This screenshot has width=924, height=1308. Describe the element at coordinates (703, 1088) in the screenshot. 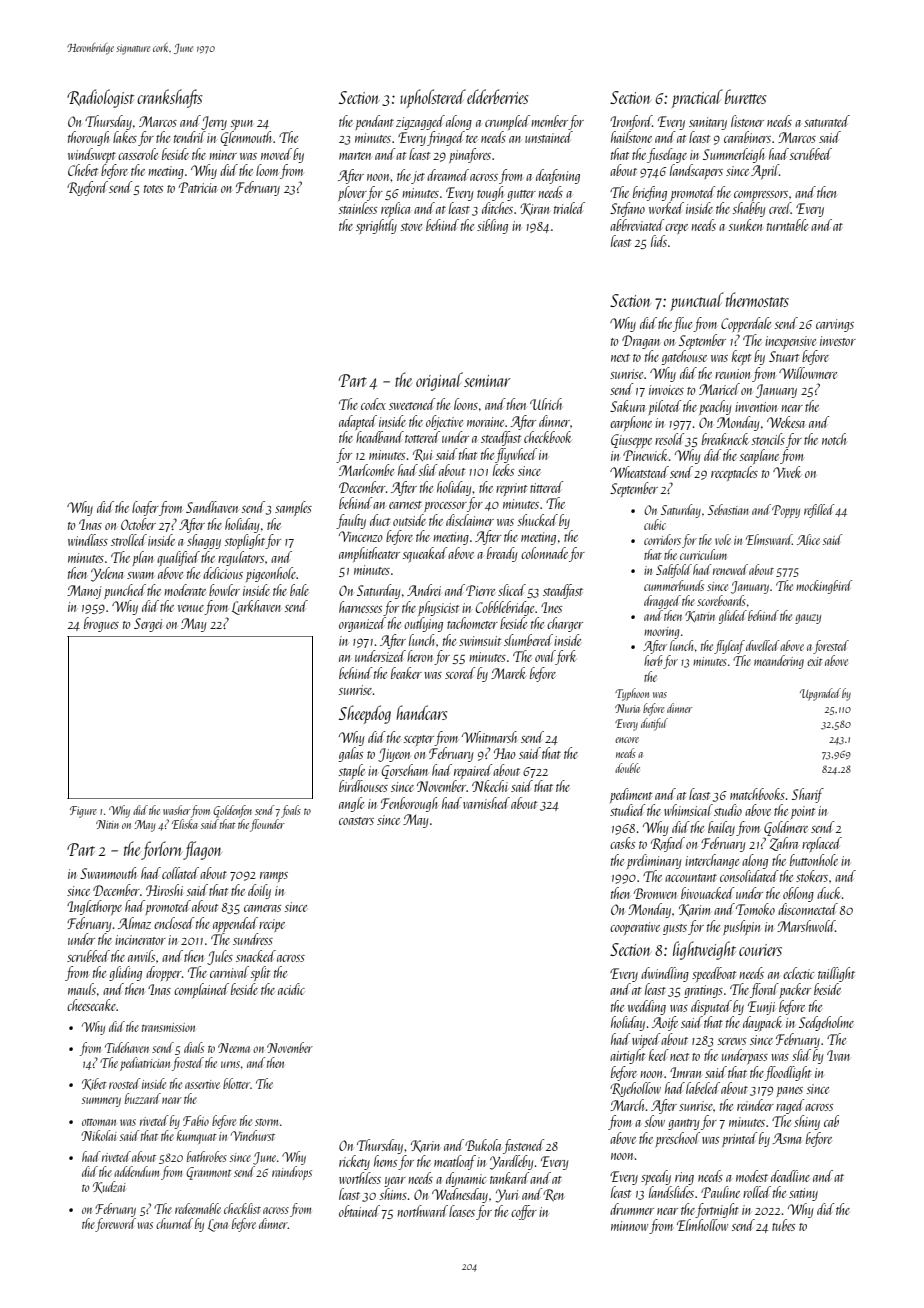

I see `labeled` at that location.
